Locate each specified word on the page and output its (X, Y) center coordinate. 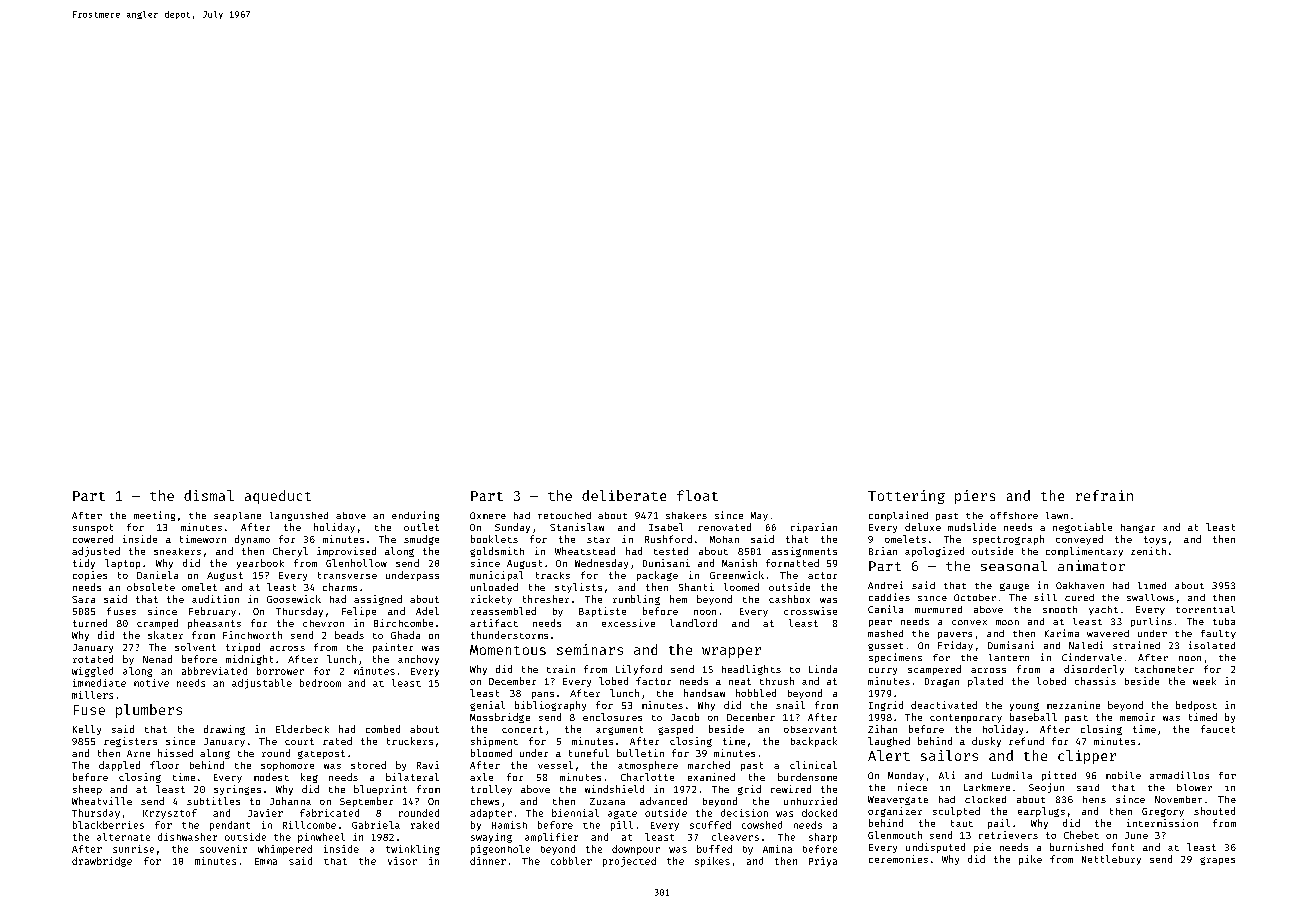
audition (215, 599)
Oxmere (488, 515)
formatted (792, 563)
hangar (1138, 528)
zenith (1148, 551)
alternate (123, 837)
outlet (421, 527)
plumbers (149, 711)
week (1204, 681)
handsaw (704, 693)
